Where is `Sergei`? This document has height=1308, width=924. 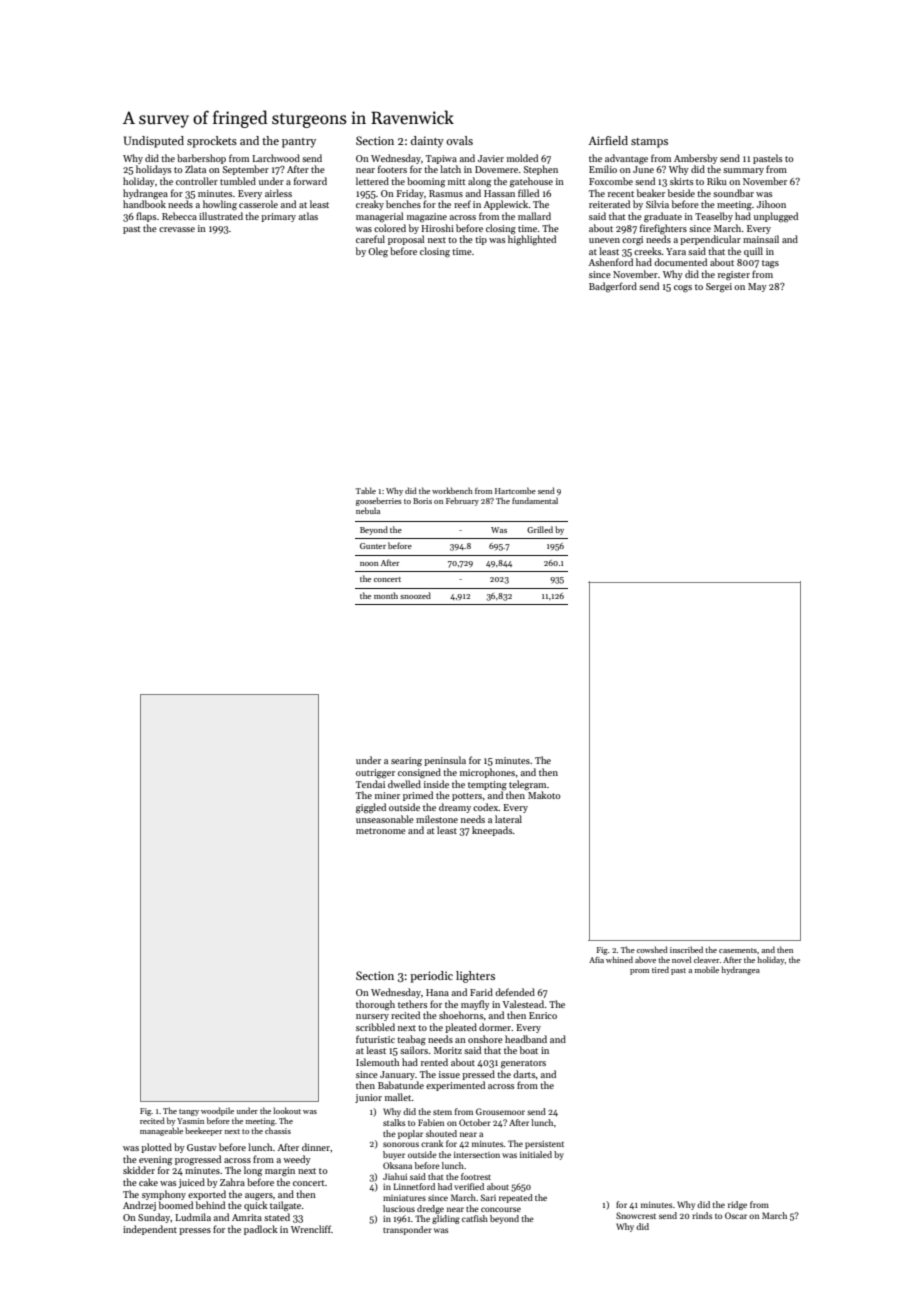
Sergei is located at coordinates (719, 287).
